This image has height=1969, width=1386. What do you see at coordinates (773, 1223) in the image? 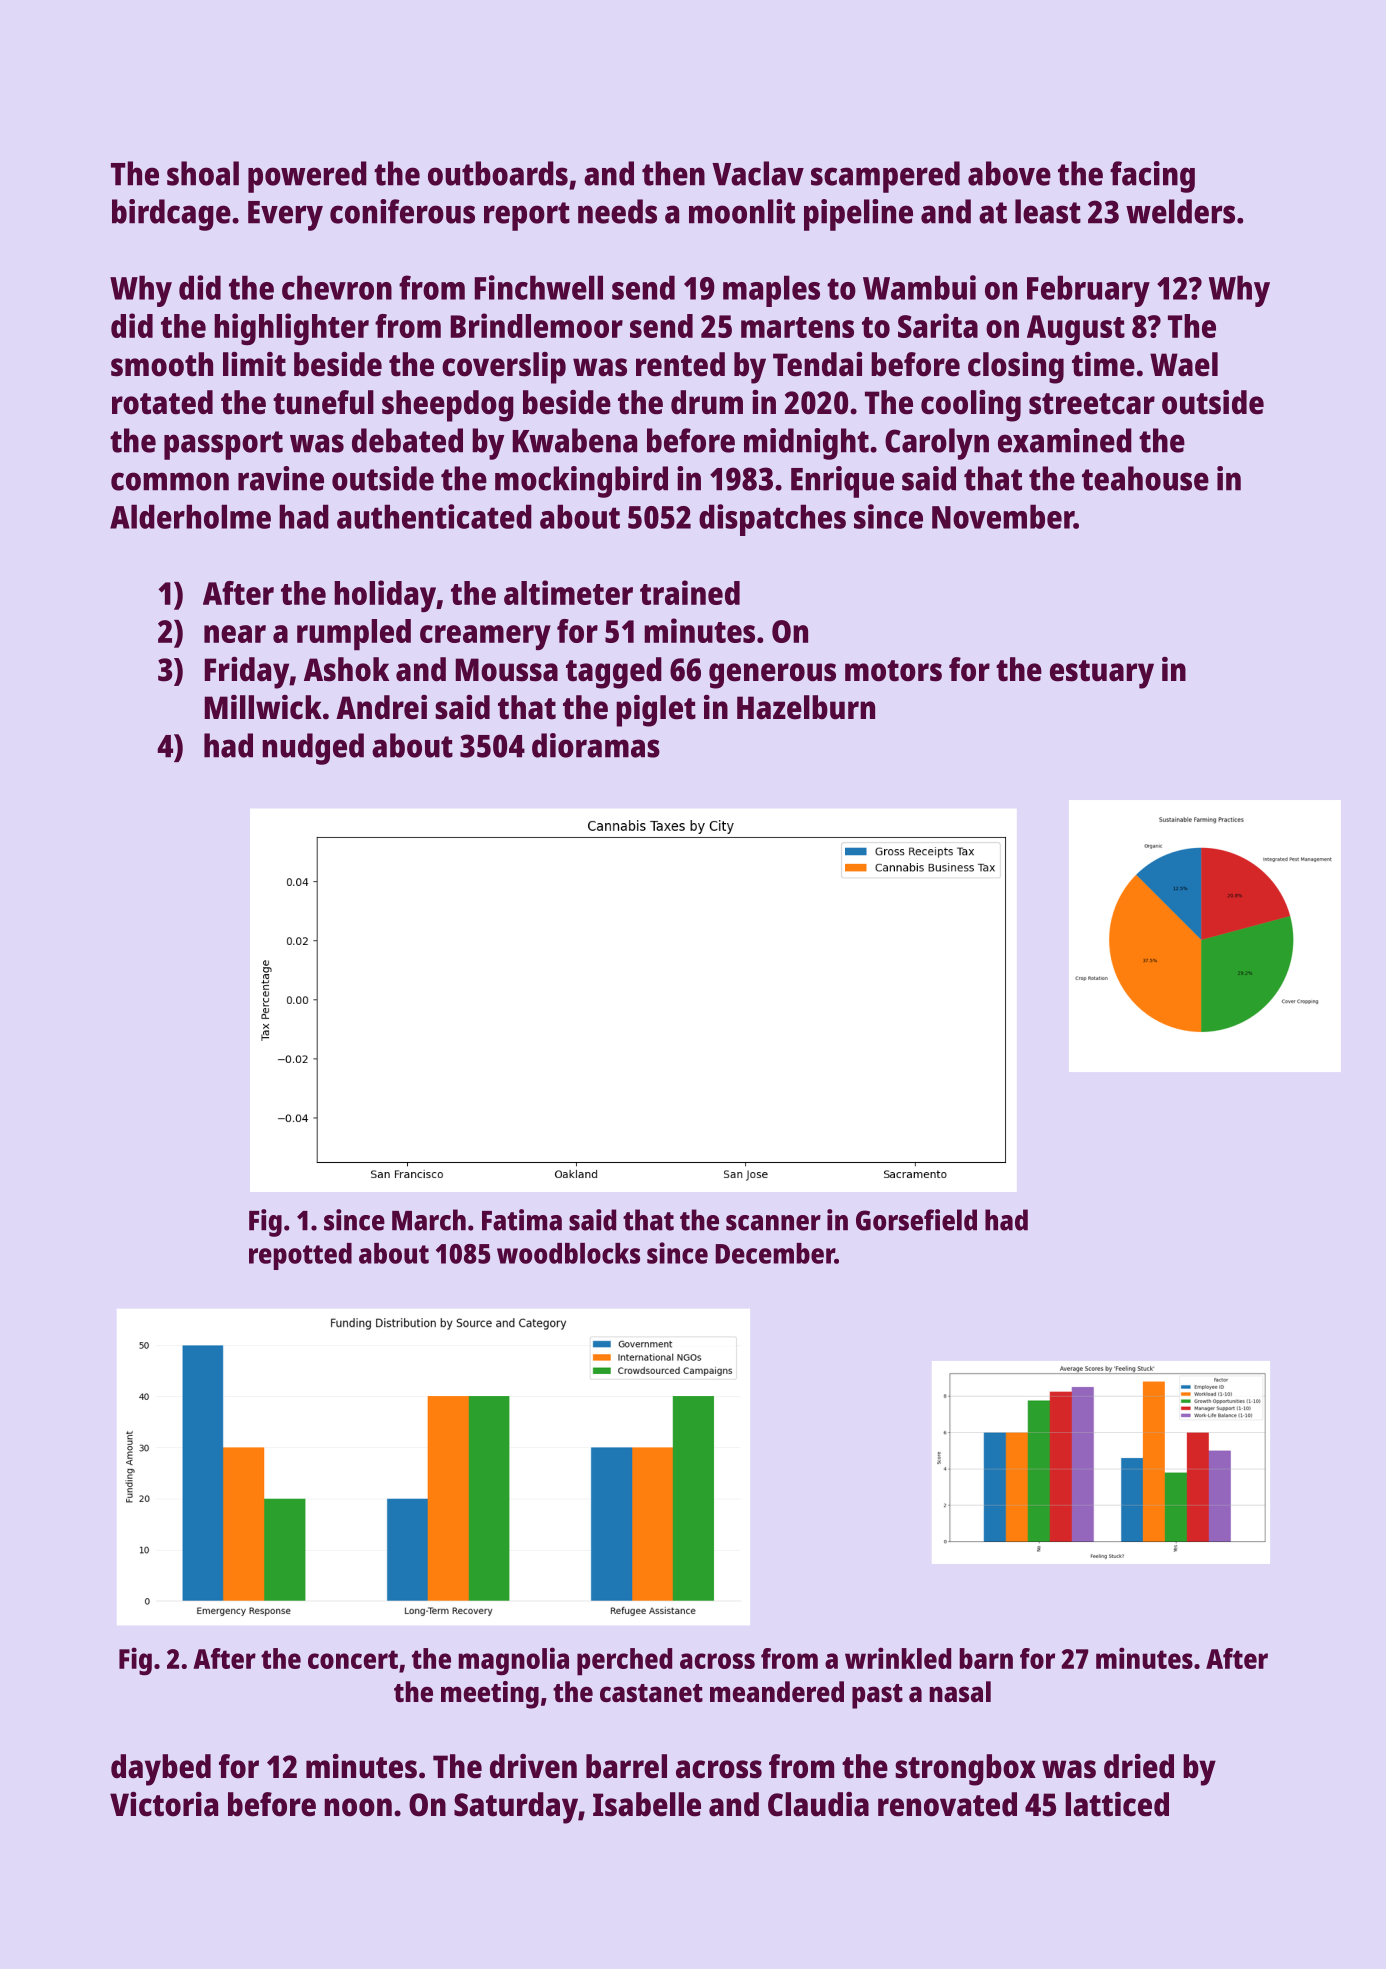
I see `scanner` at bounding box center [773, 1223].
